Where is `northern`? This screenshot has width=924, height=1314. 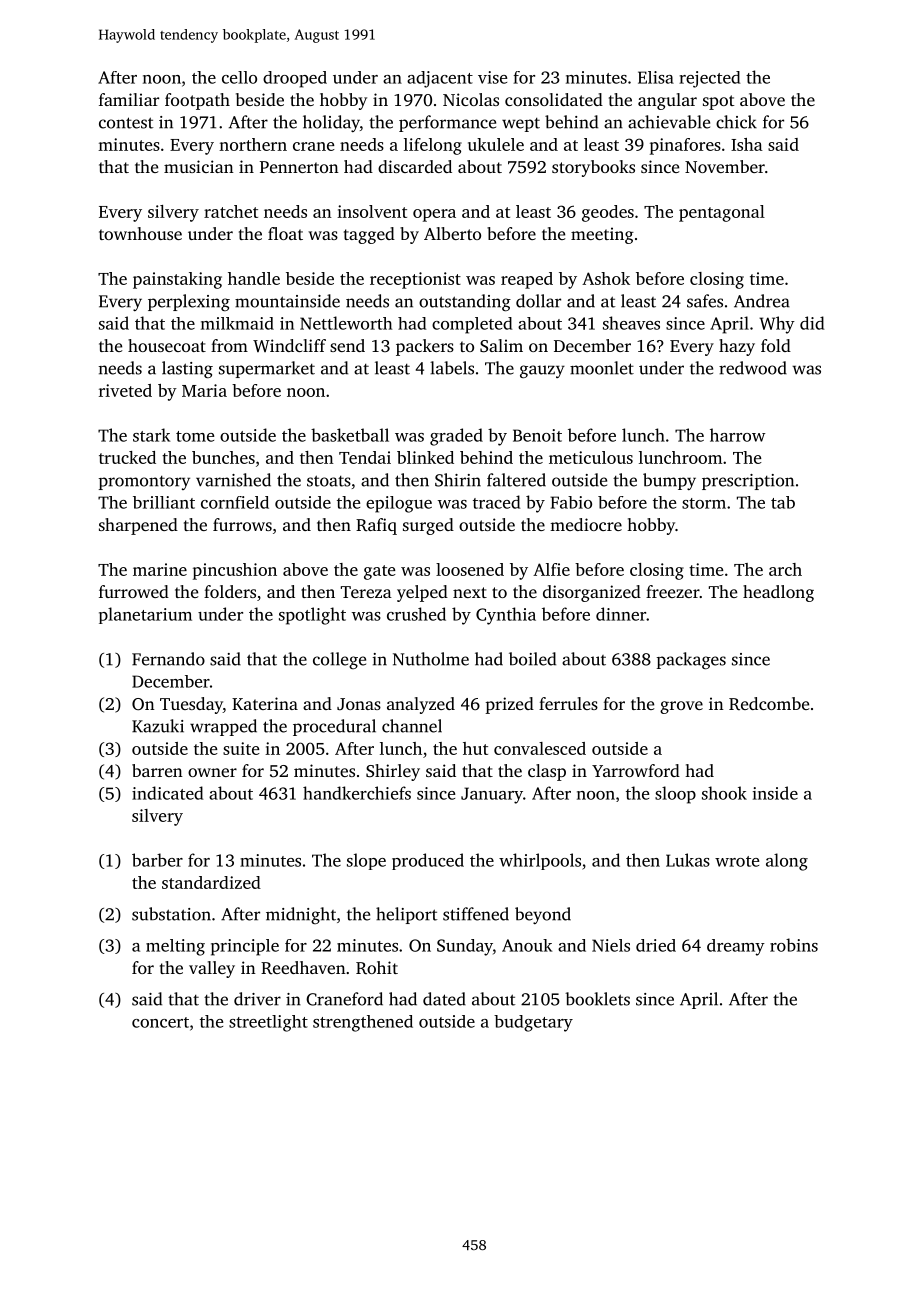
northern is located at coordinates (253, 144).
